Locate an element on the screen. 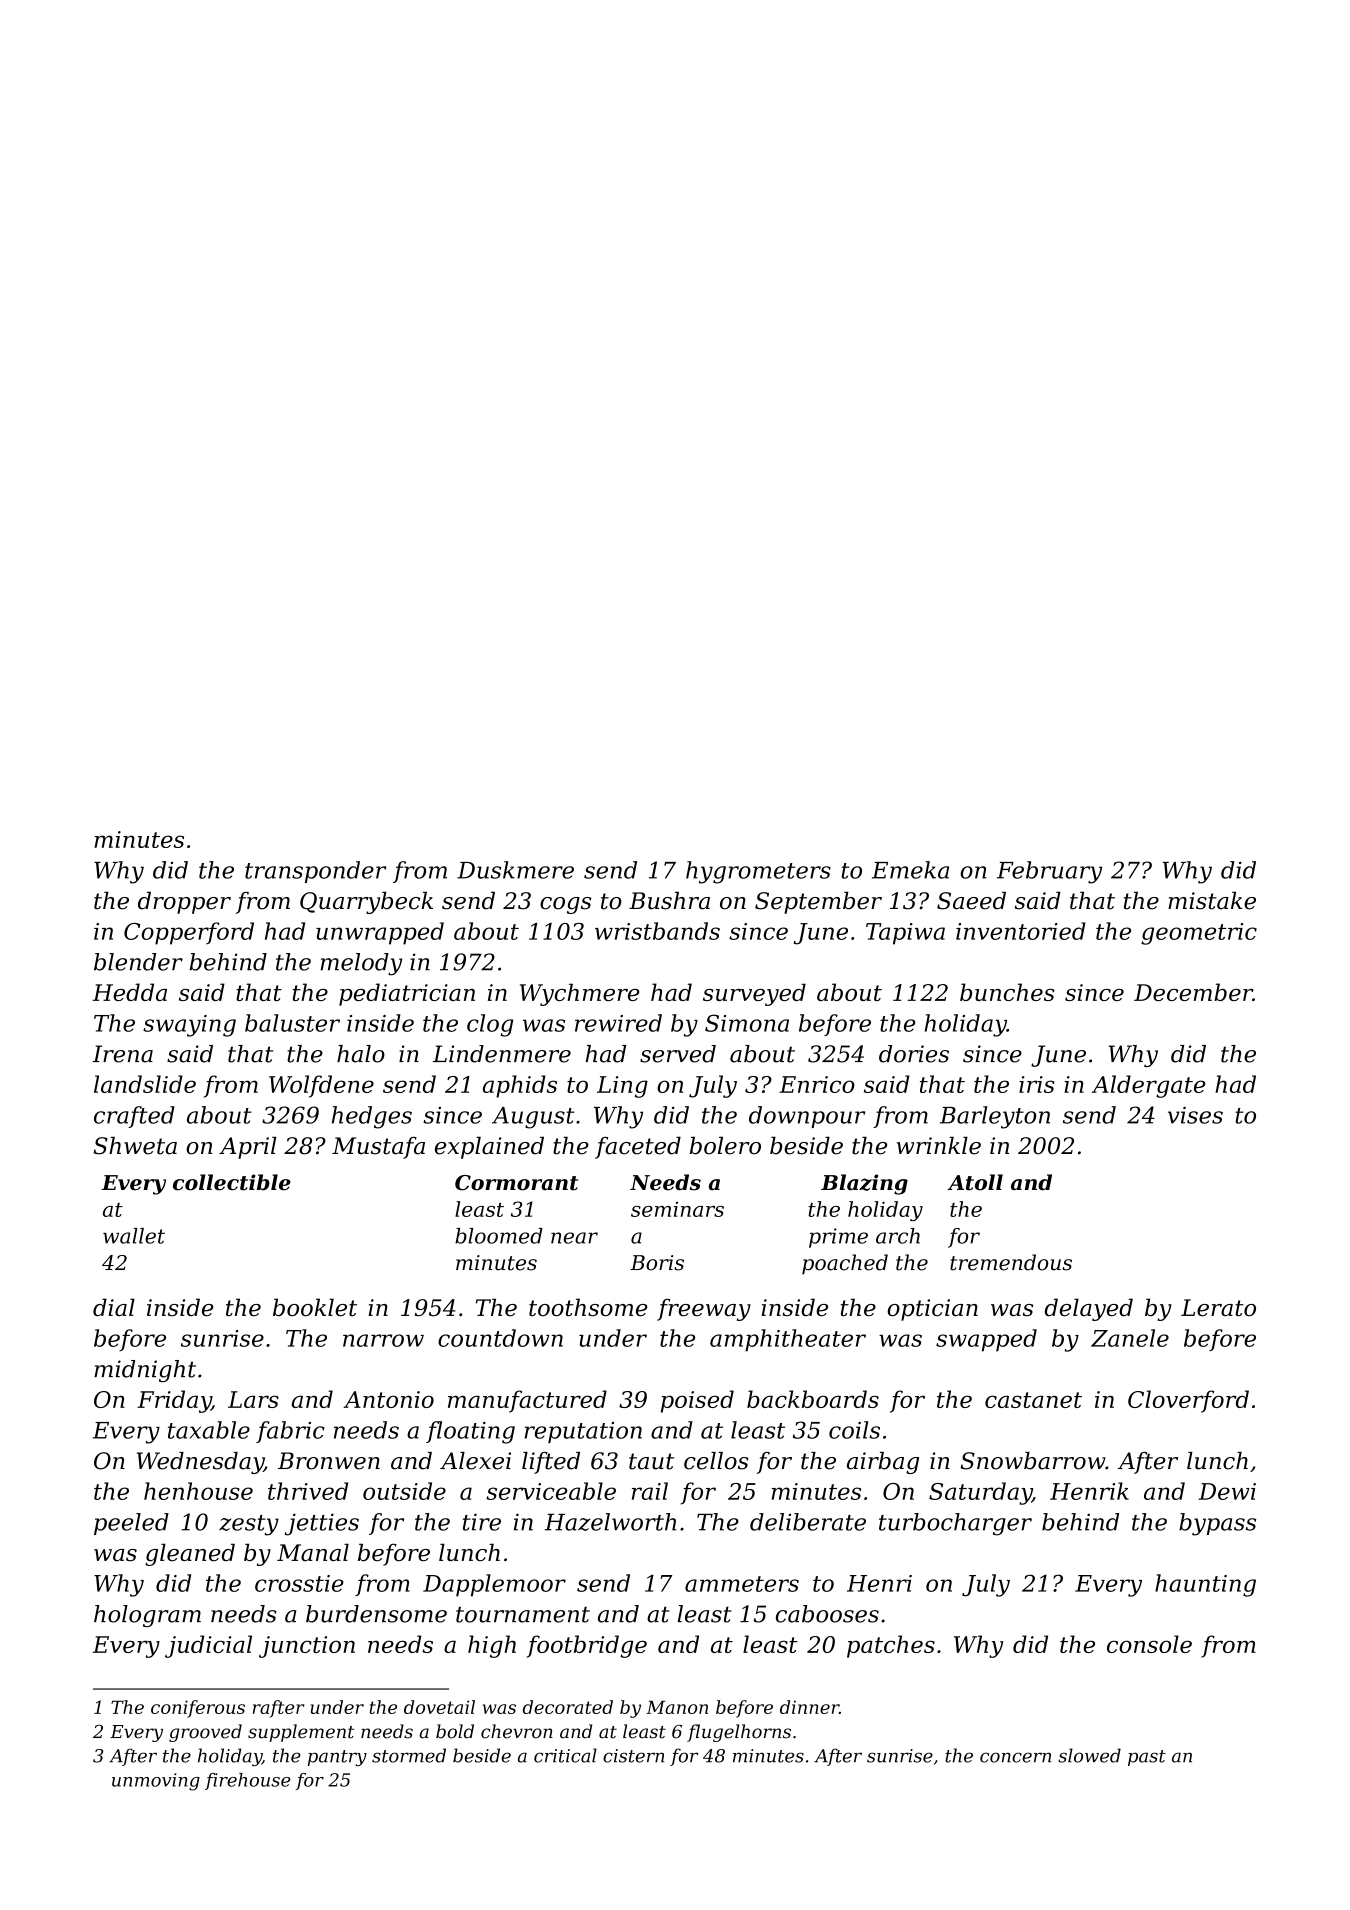 Image resolution: width=1350 pixels, height=1910 pixels. Friday is located at coordinates (174, 1401).
